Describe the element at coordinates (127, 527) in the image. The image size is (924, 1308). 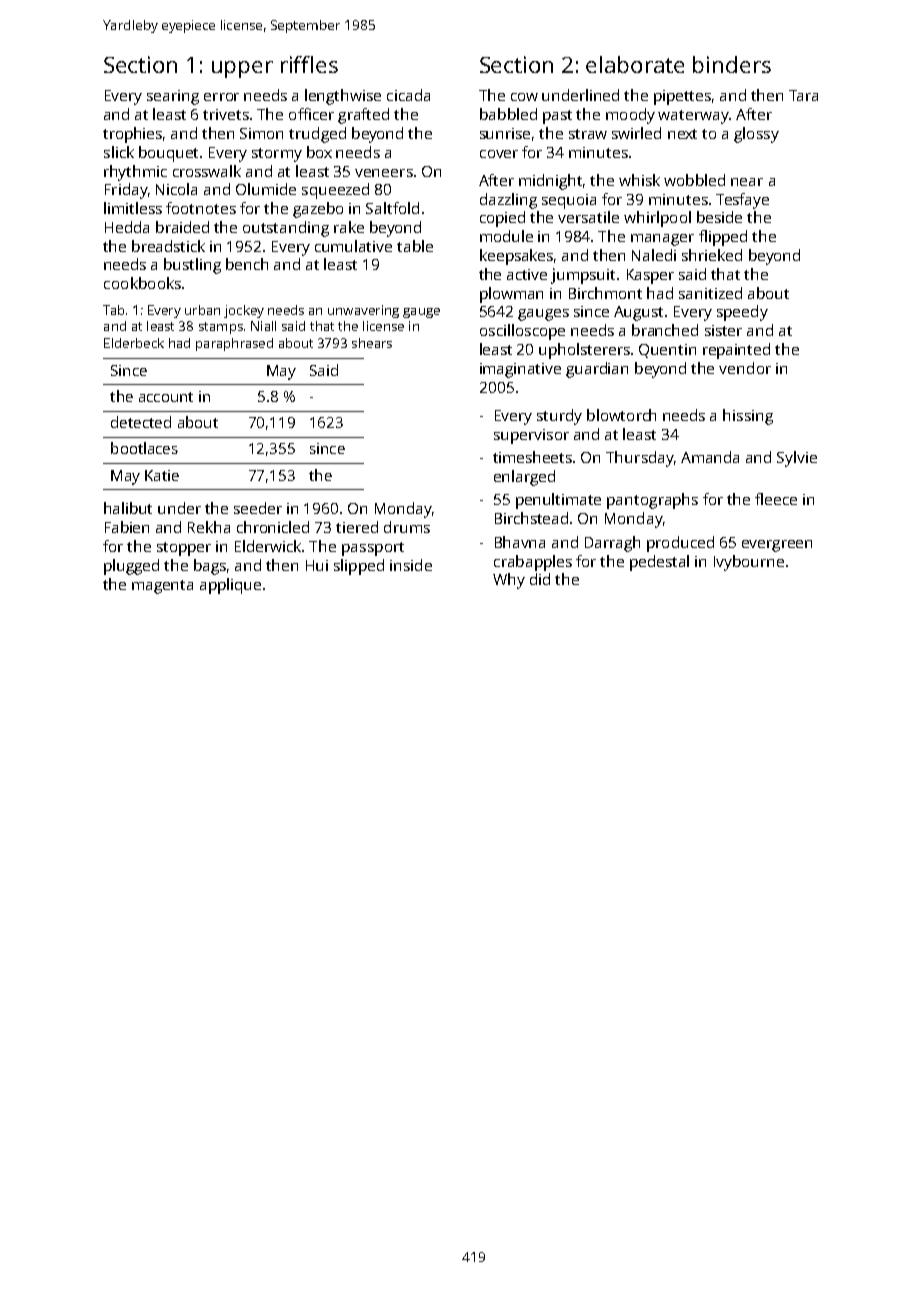
I see `Fabien` at that location.
